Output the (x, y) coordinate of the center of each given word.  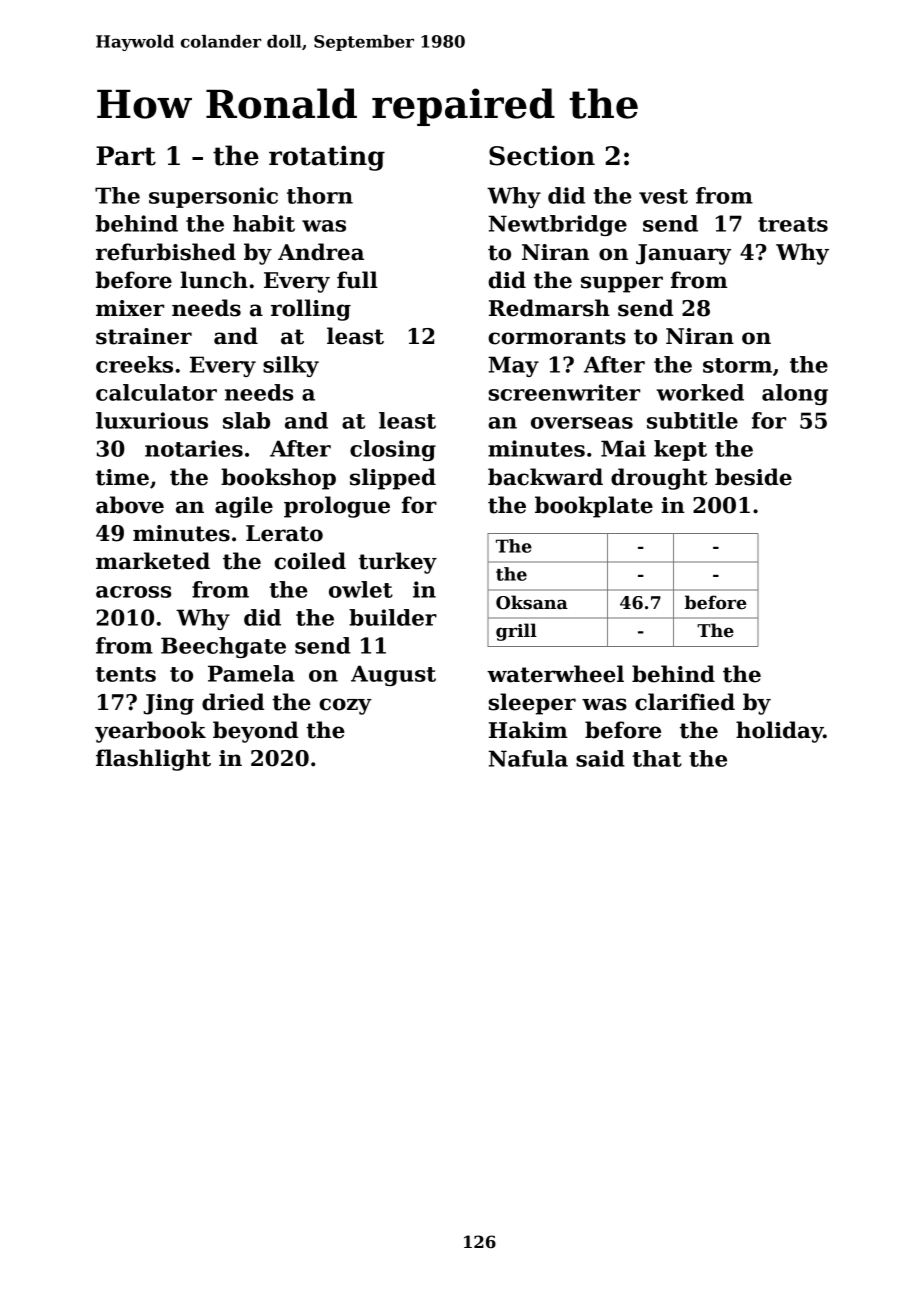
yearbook (150, 732)
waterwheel (555, 674)
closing (393, 450)
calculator (156, 392)
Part (126, 156)
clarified (685, 702)
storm (737, 365)
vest (663, 196)
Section (542, 155)
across (133, 592)
